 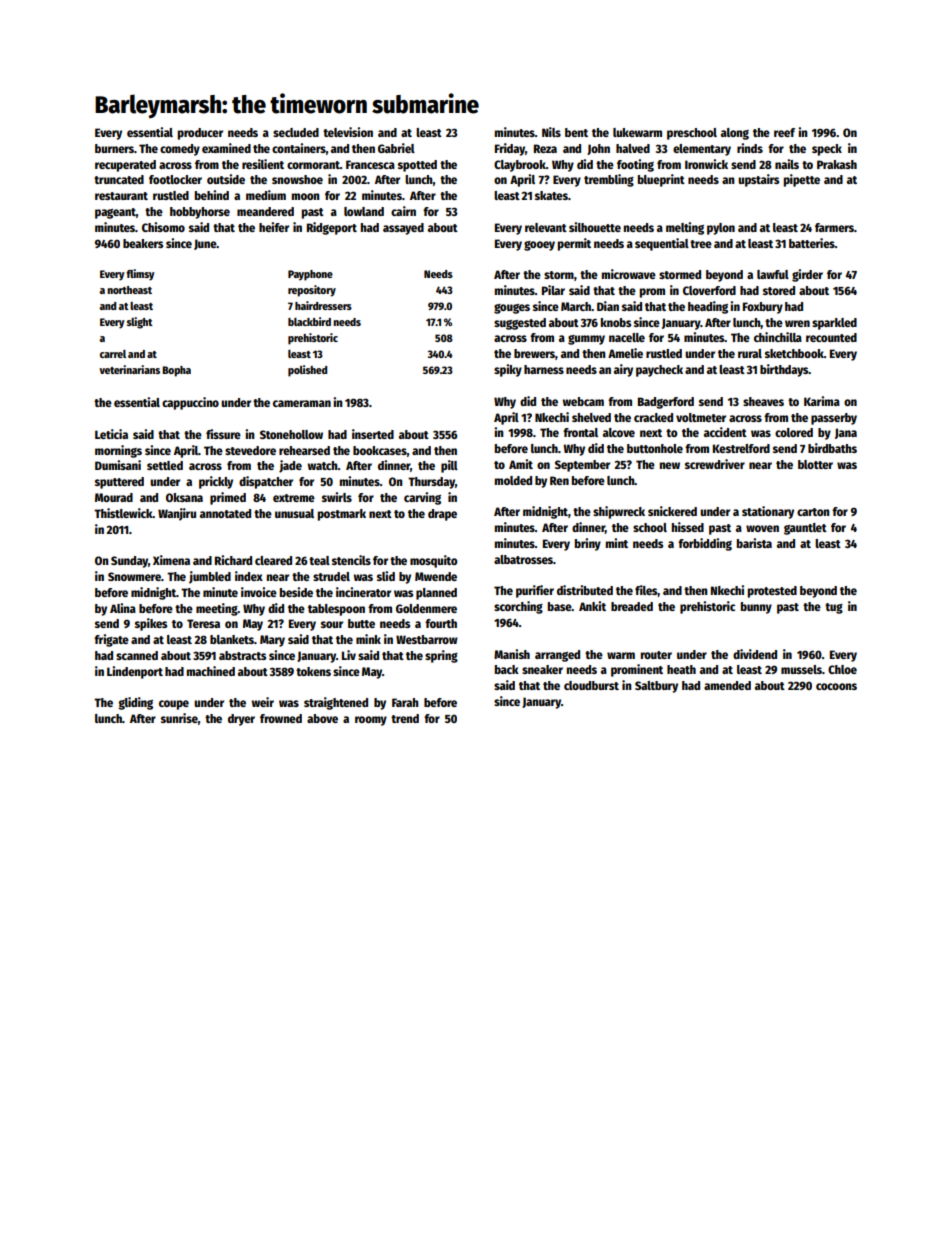 What do you see at coordinates (200, 134) in the screenshot?
I see `producer` at bounding box center [200, 134].
